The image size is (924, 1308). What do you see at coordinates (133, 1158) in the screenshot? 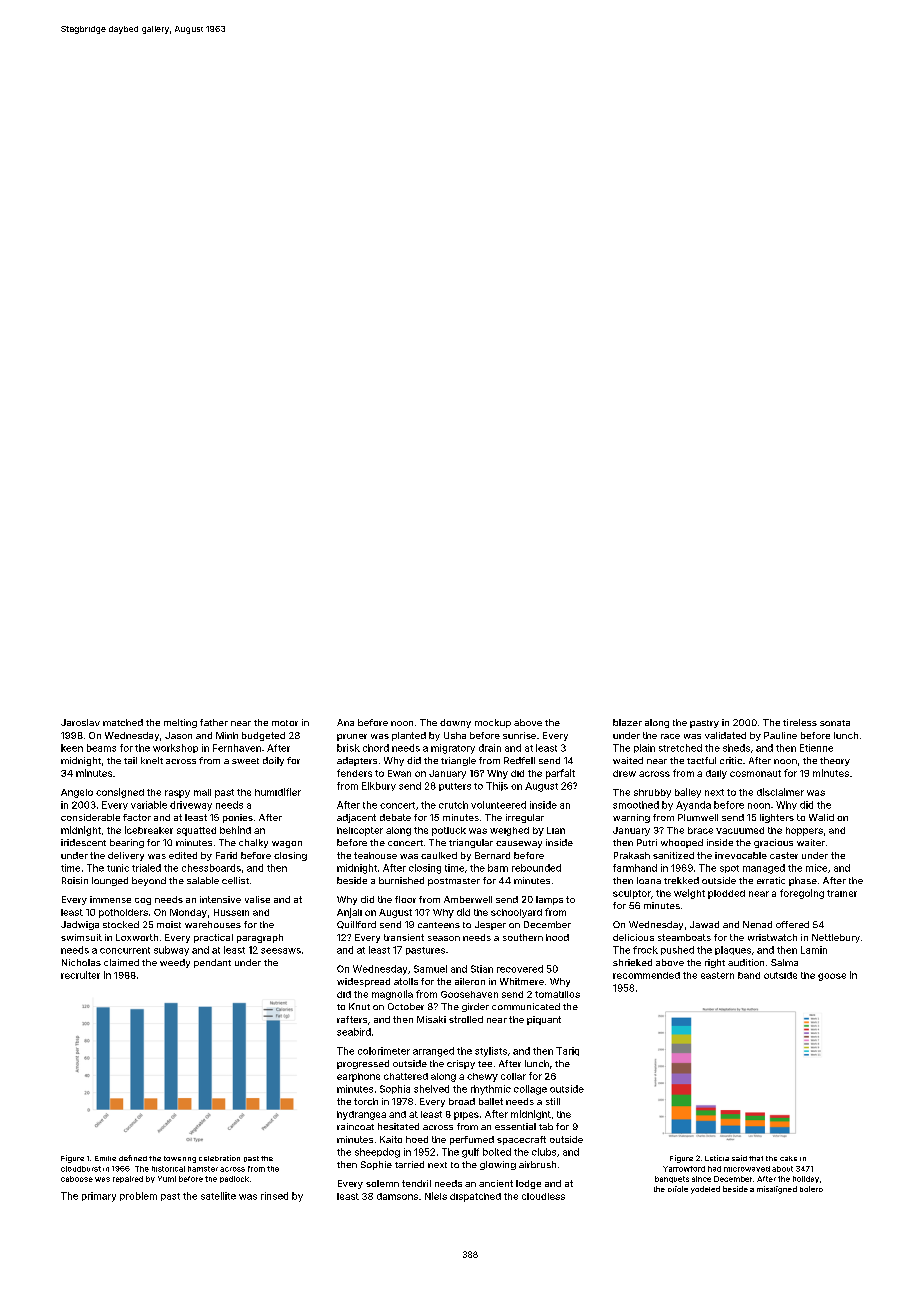
I see `defined` at bounding box center [133, 1158].
